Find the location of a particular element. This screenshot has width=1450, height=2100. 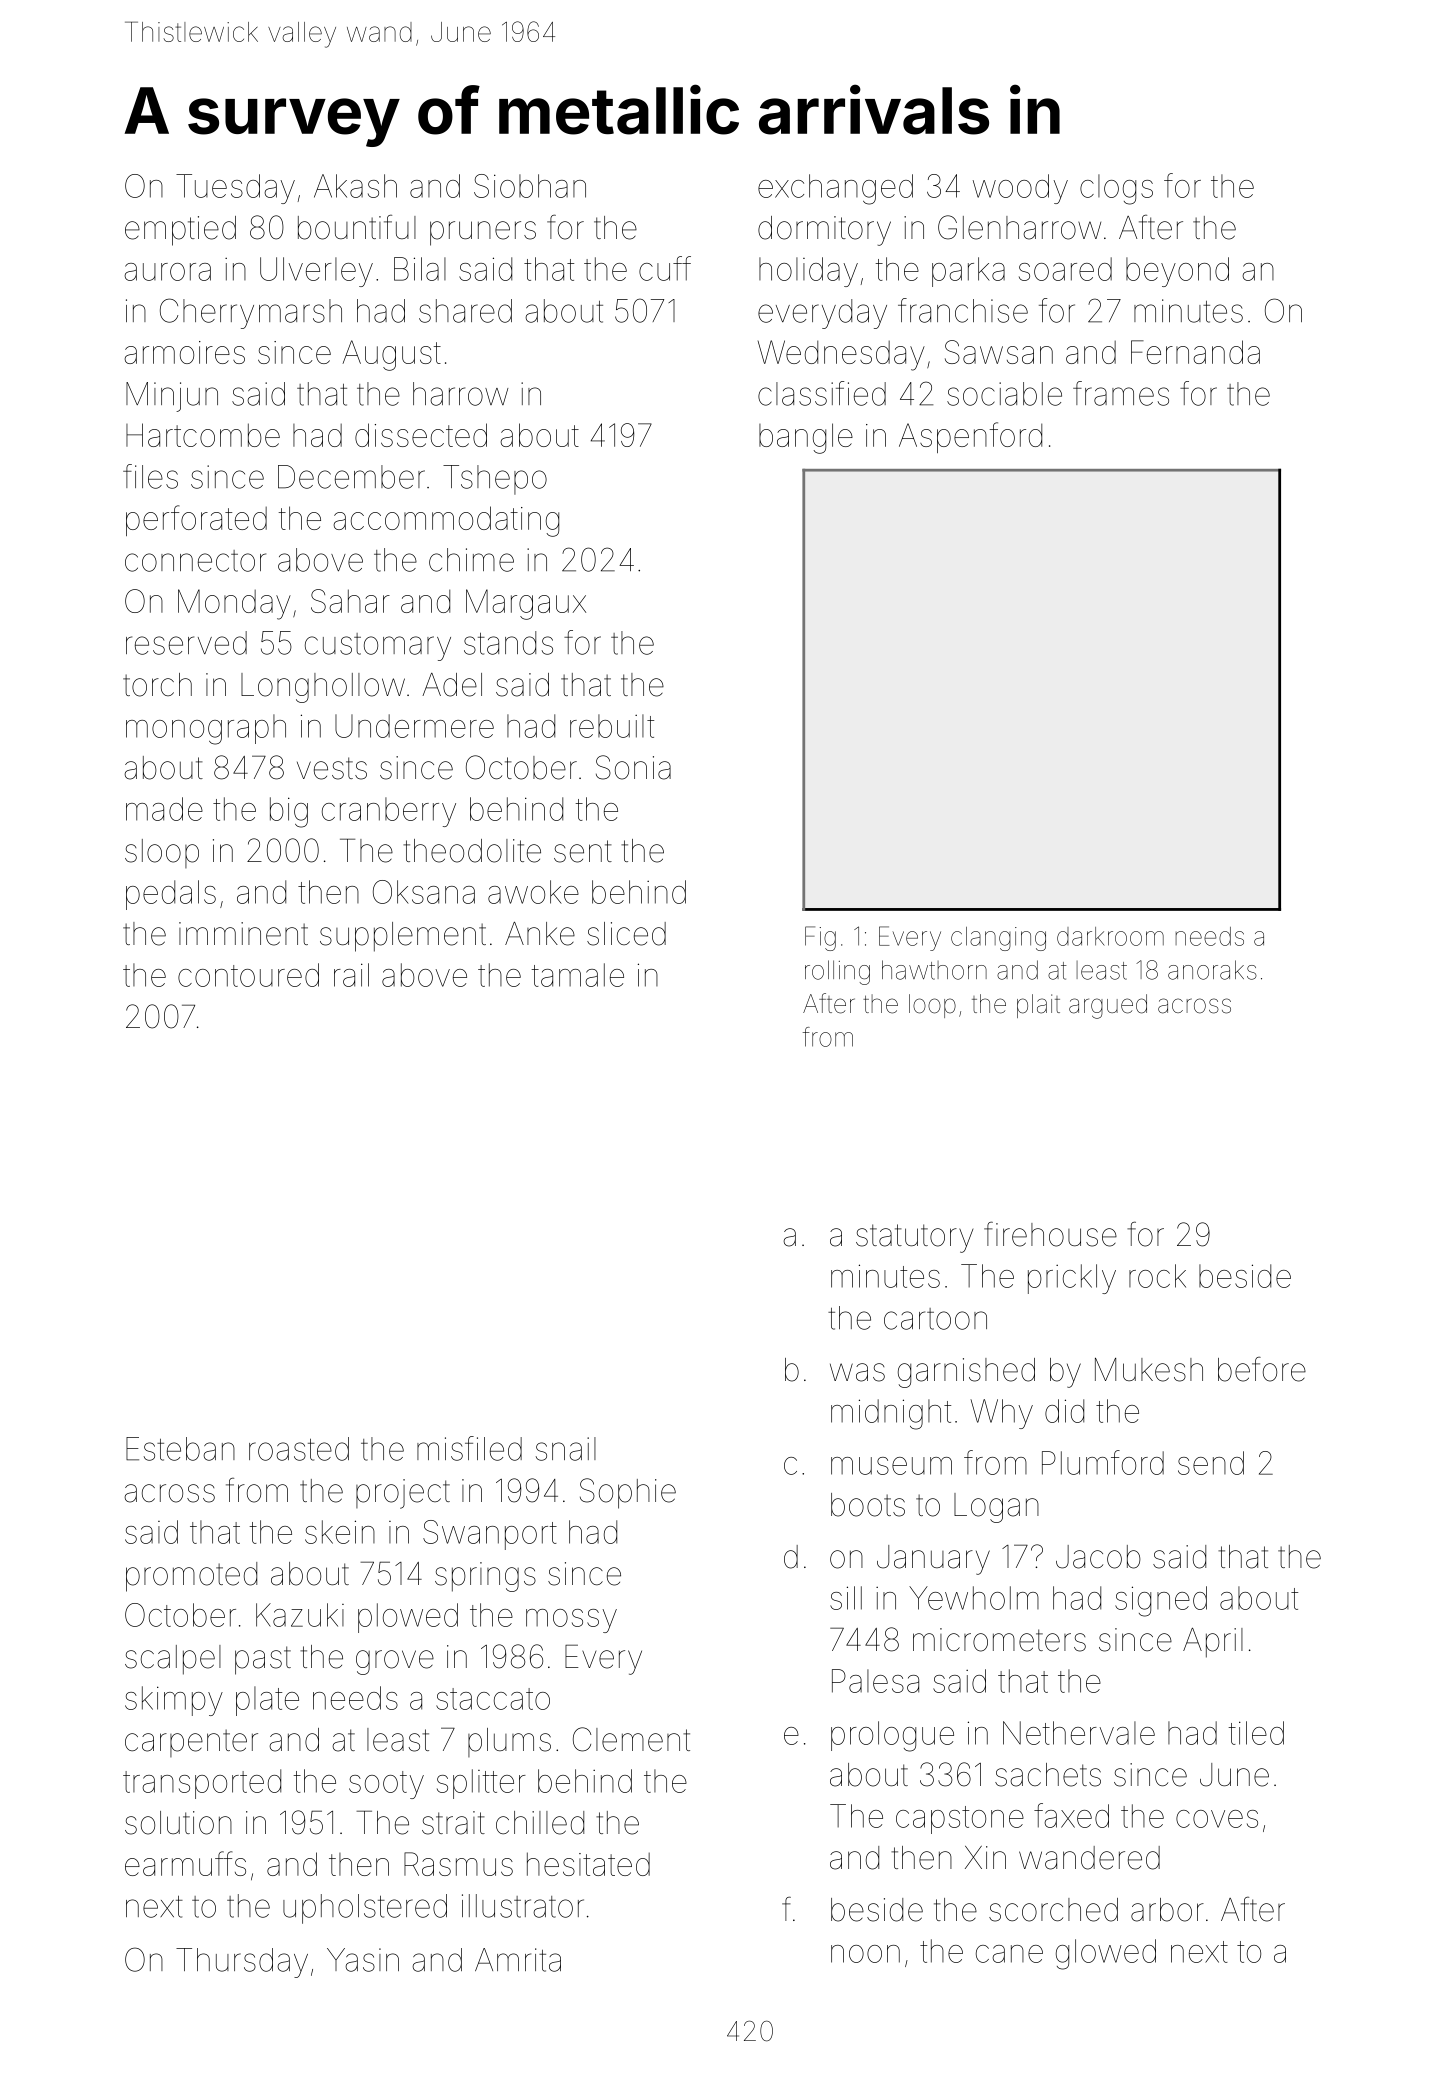

Palesa is located at coordinates (875, 1681).
